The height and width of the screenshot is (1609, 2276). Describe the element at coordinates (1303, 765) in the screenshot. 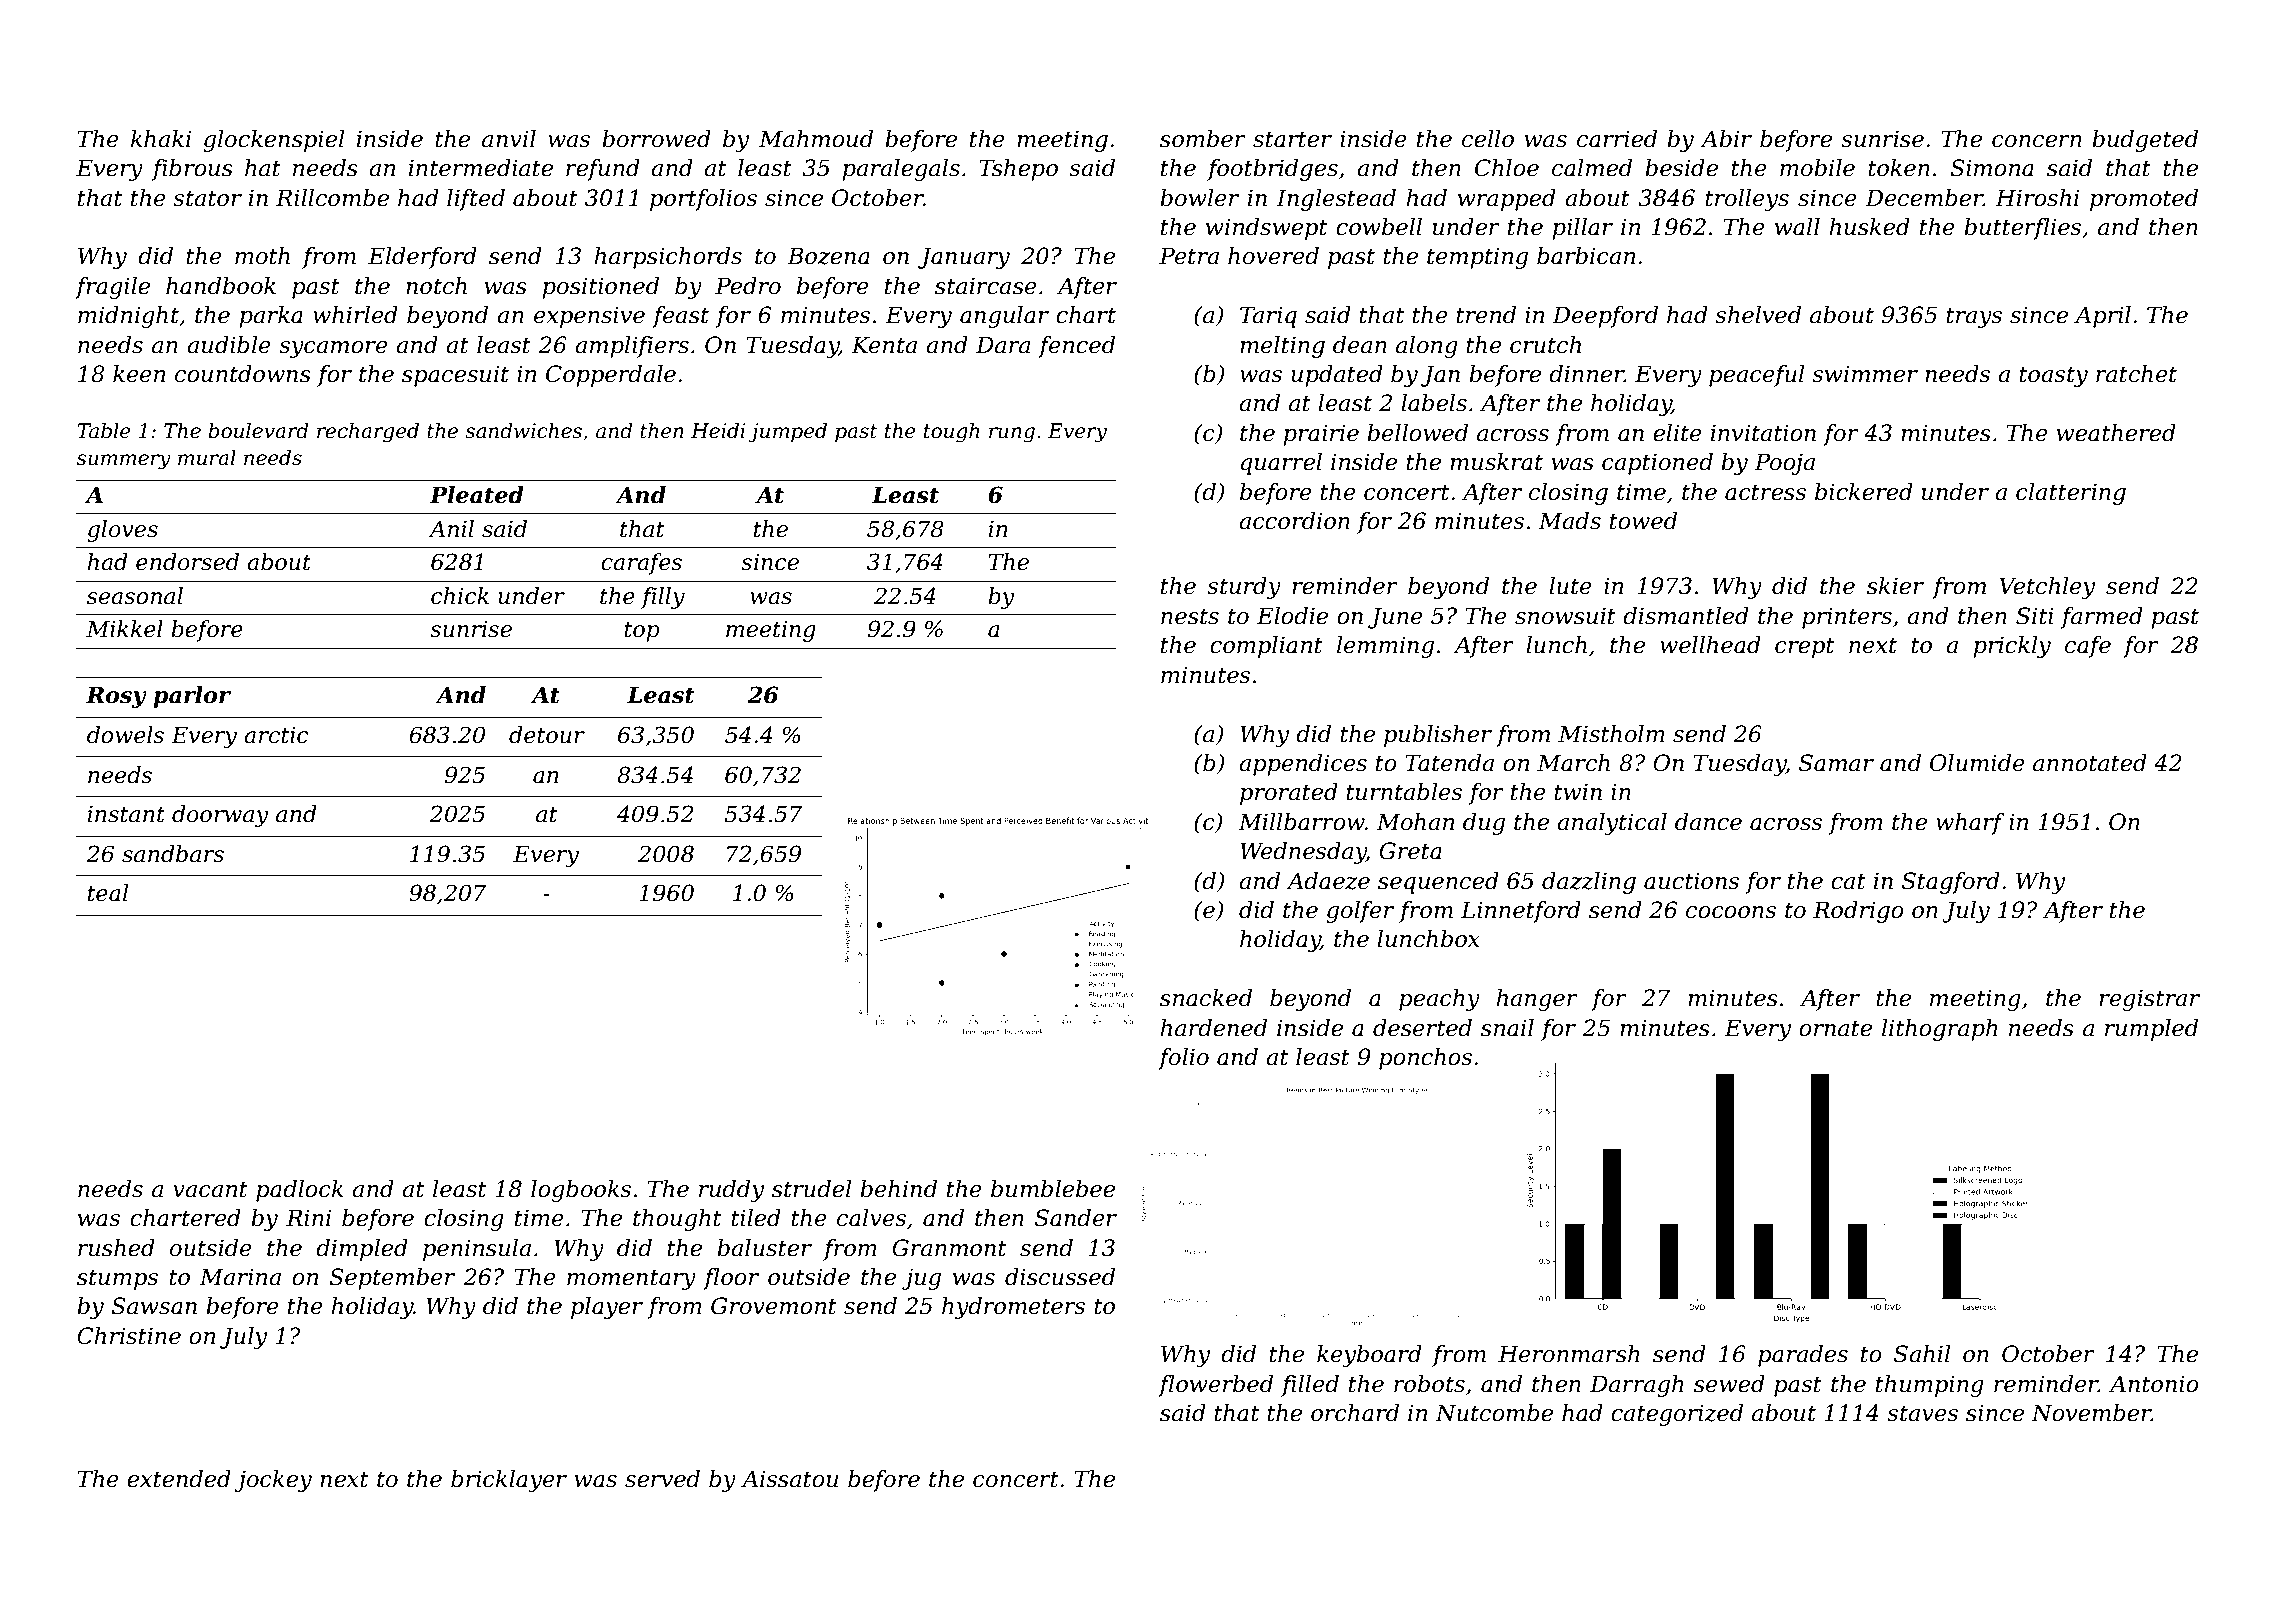

I see `appendices` at that location.
